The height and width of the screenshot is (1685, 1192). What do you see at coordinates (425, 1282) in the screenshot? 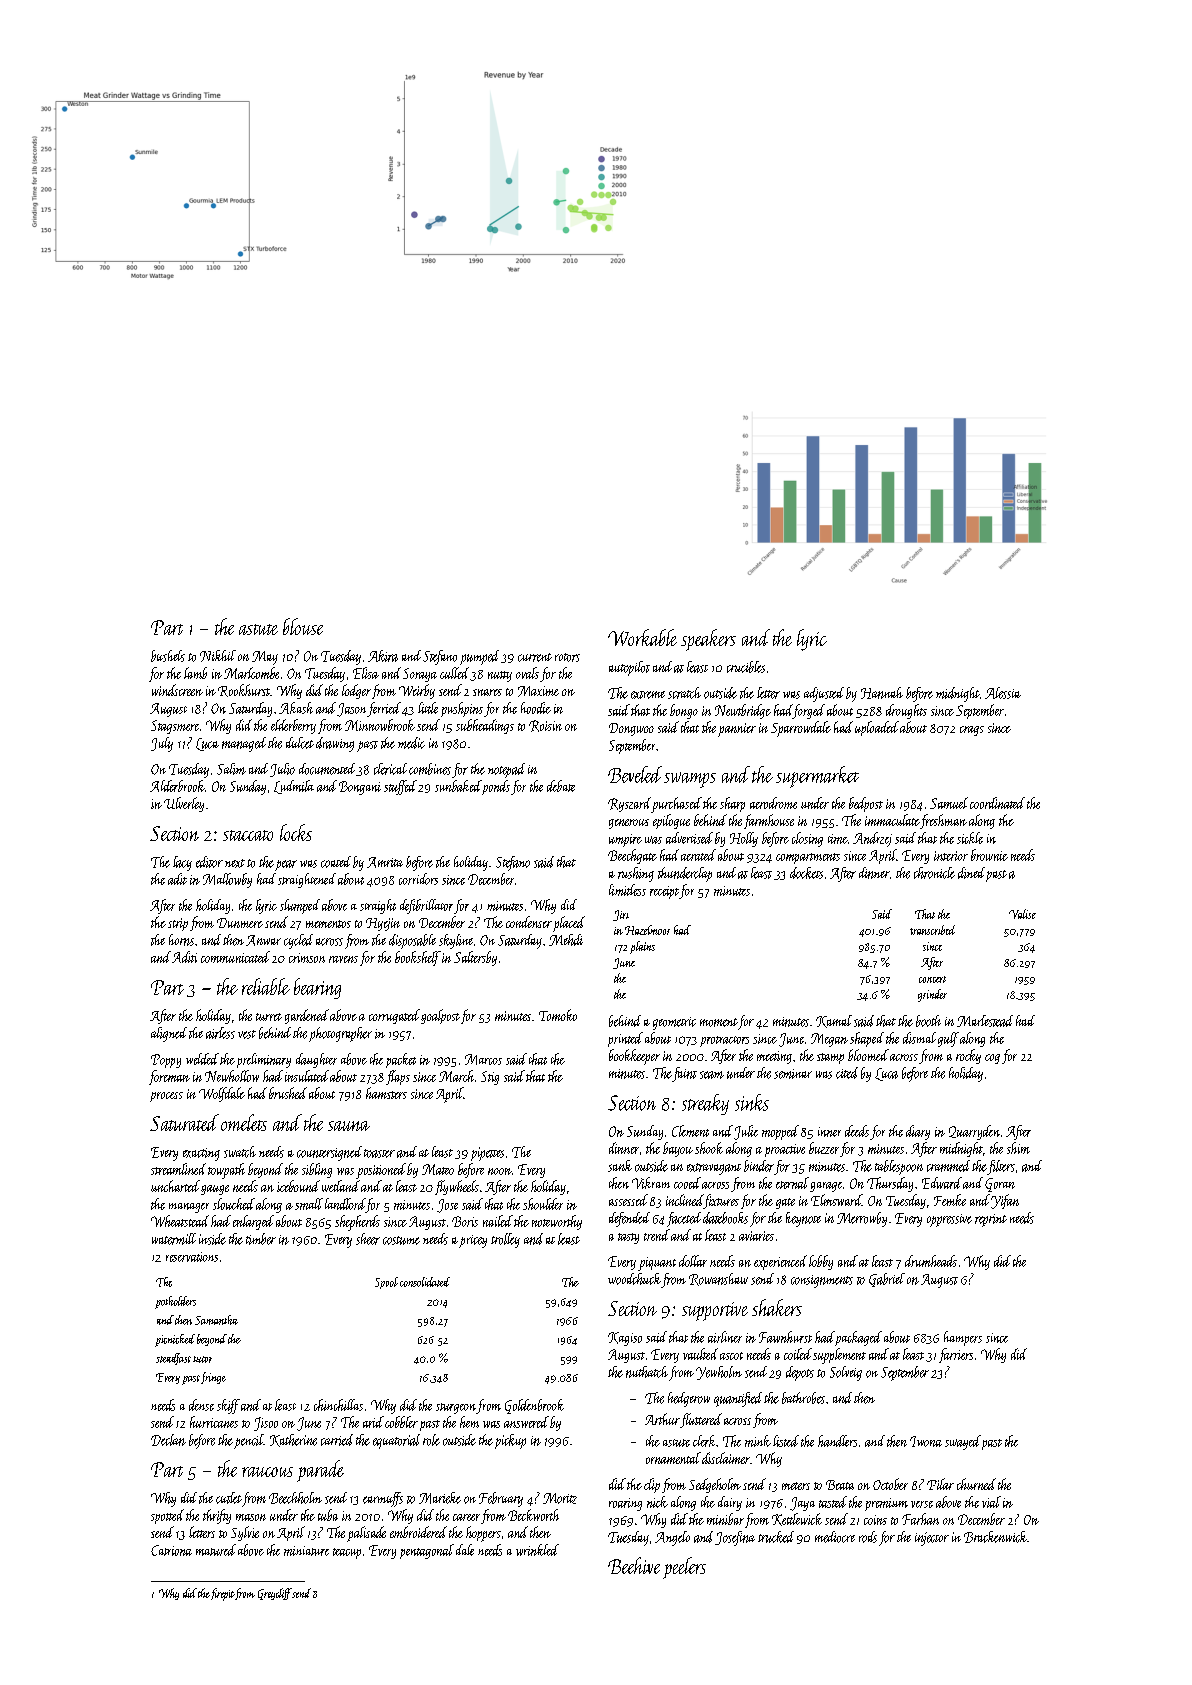
I see `consolidated` at bounding box center [425, 1282].
